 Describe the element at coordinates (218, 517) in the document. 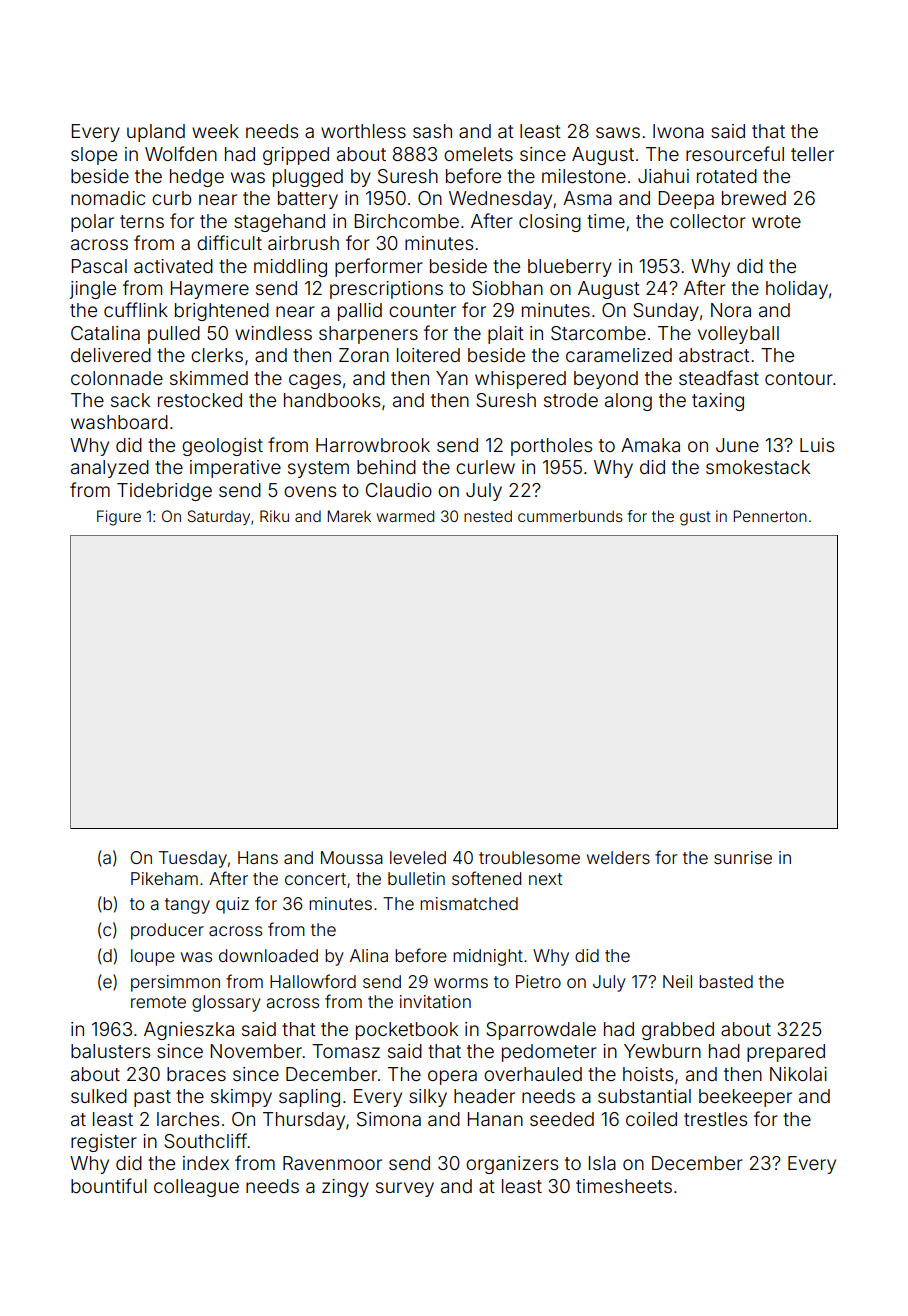

I see `Saturday` at that location.
